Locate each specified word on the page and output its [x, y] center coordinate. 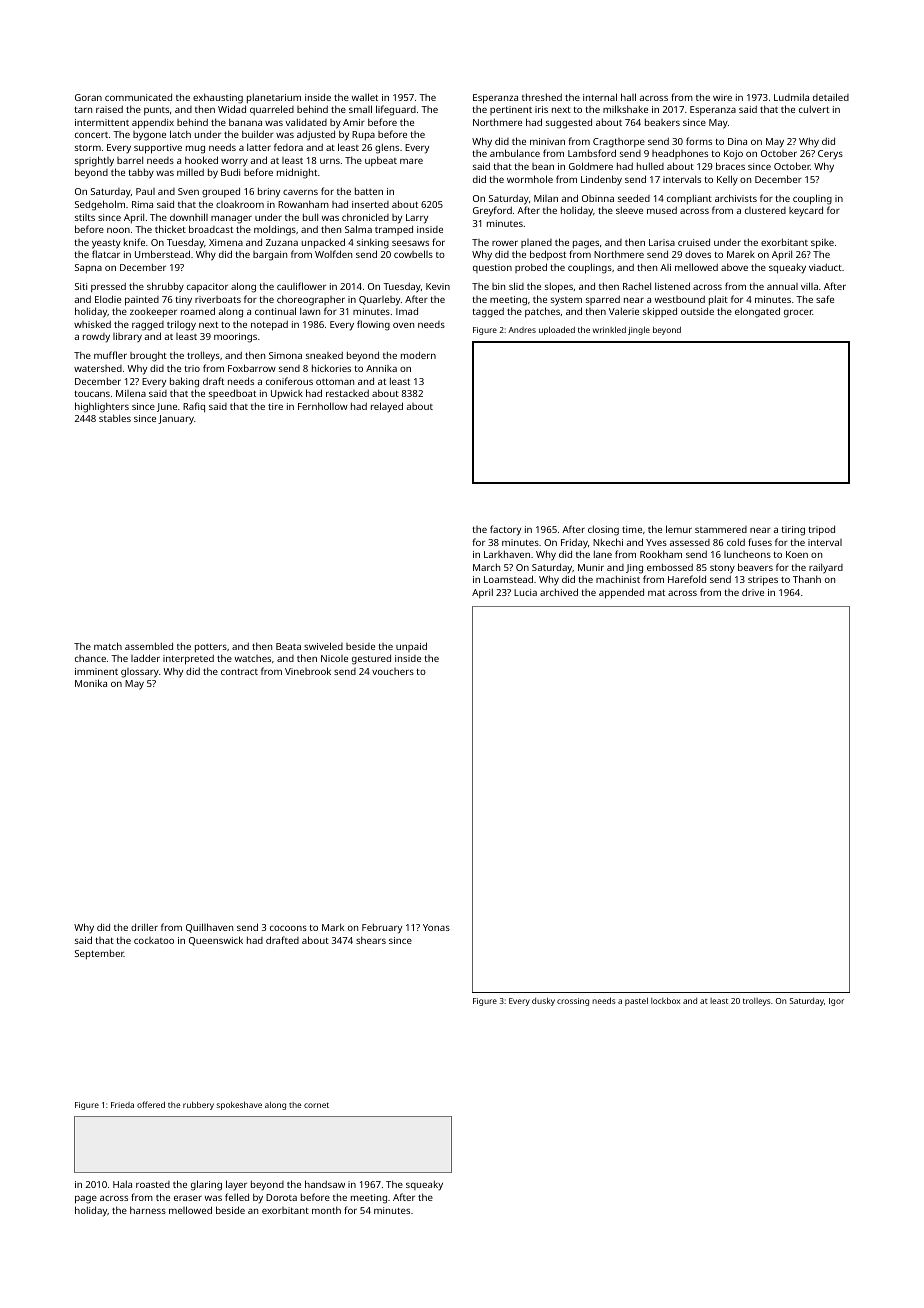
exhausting [218, 98]
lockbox [665, 1001]
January [176, 420]
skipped [660, 312]
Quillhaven [209, 928]
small [360, 109]
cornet [316, 1105]
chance [90, 658]
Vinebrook [308, 671]
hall [628, 97]
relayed [387, 407]
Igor [836, 1002]
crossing [573, 1002]
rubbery [198, 1105]
